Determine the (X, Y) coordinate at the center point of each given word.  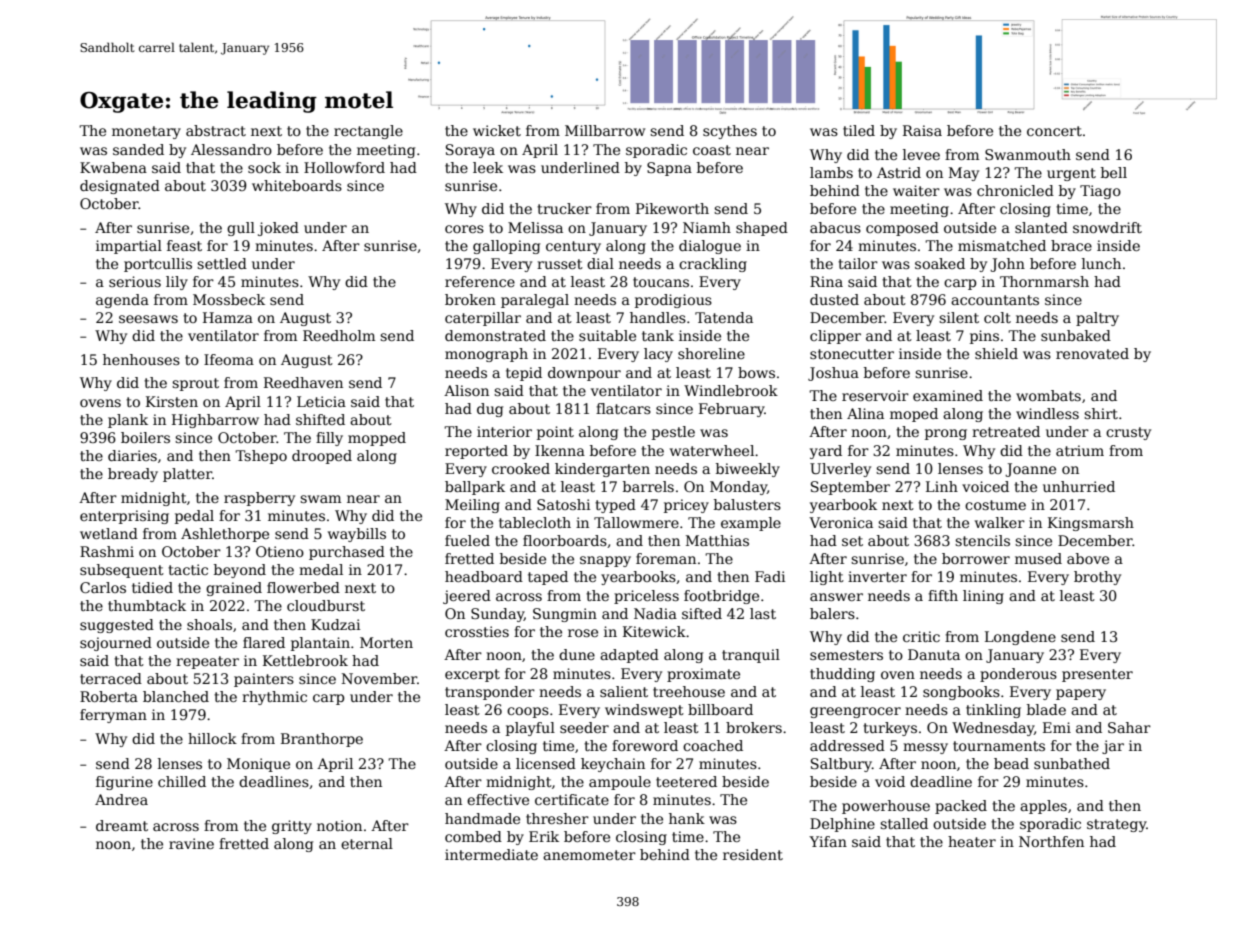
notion (339, 825)
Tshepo (261, 457)
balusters (747, 504)
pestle (673, 433)
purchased (347, 553)
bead (1011, 763)
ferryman (113, 716)
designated (120, 187)
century (573, 247)
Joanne (1030, 470)
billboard (720, 709)
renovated (1092, 353)
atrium (1080, 450)
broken (470, 299)
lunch (1101, 263)
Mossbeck (229, 299)
